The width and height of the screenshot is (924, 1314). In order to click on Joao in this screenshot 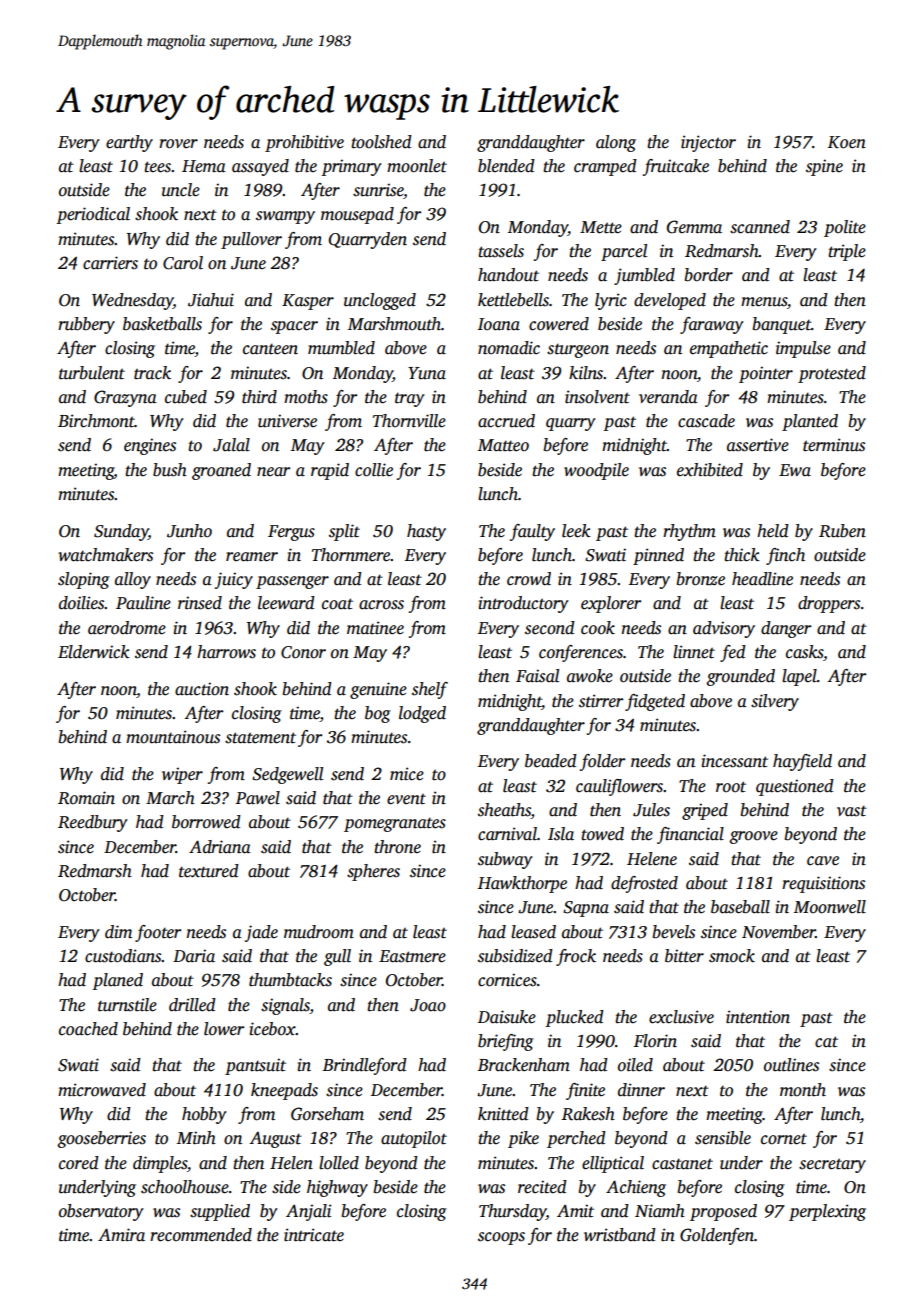, I will do `click(428, 1005)`.
